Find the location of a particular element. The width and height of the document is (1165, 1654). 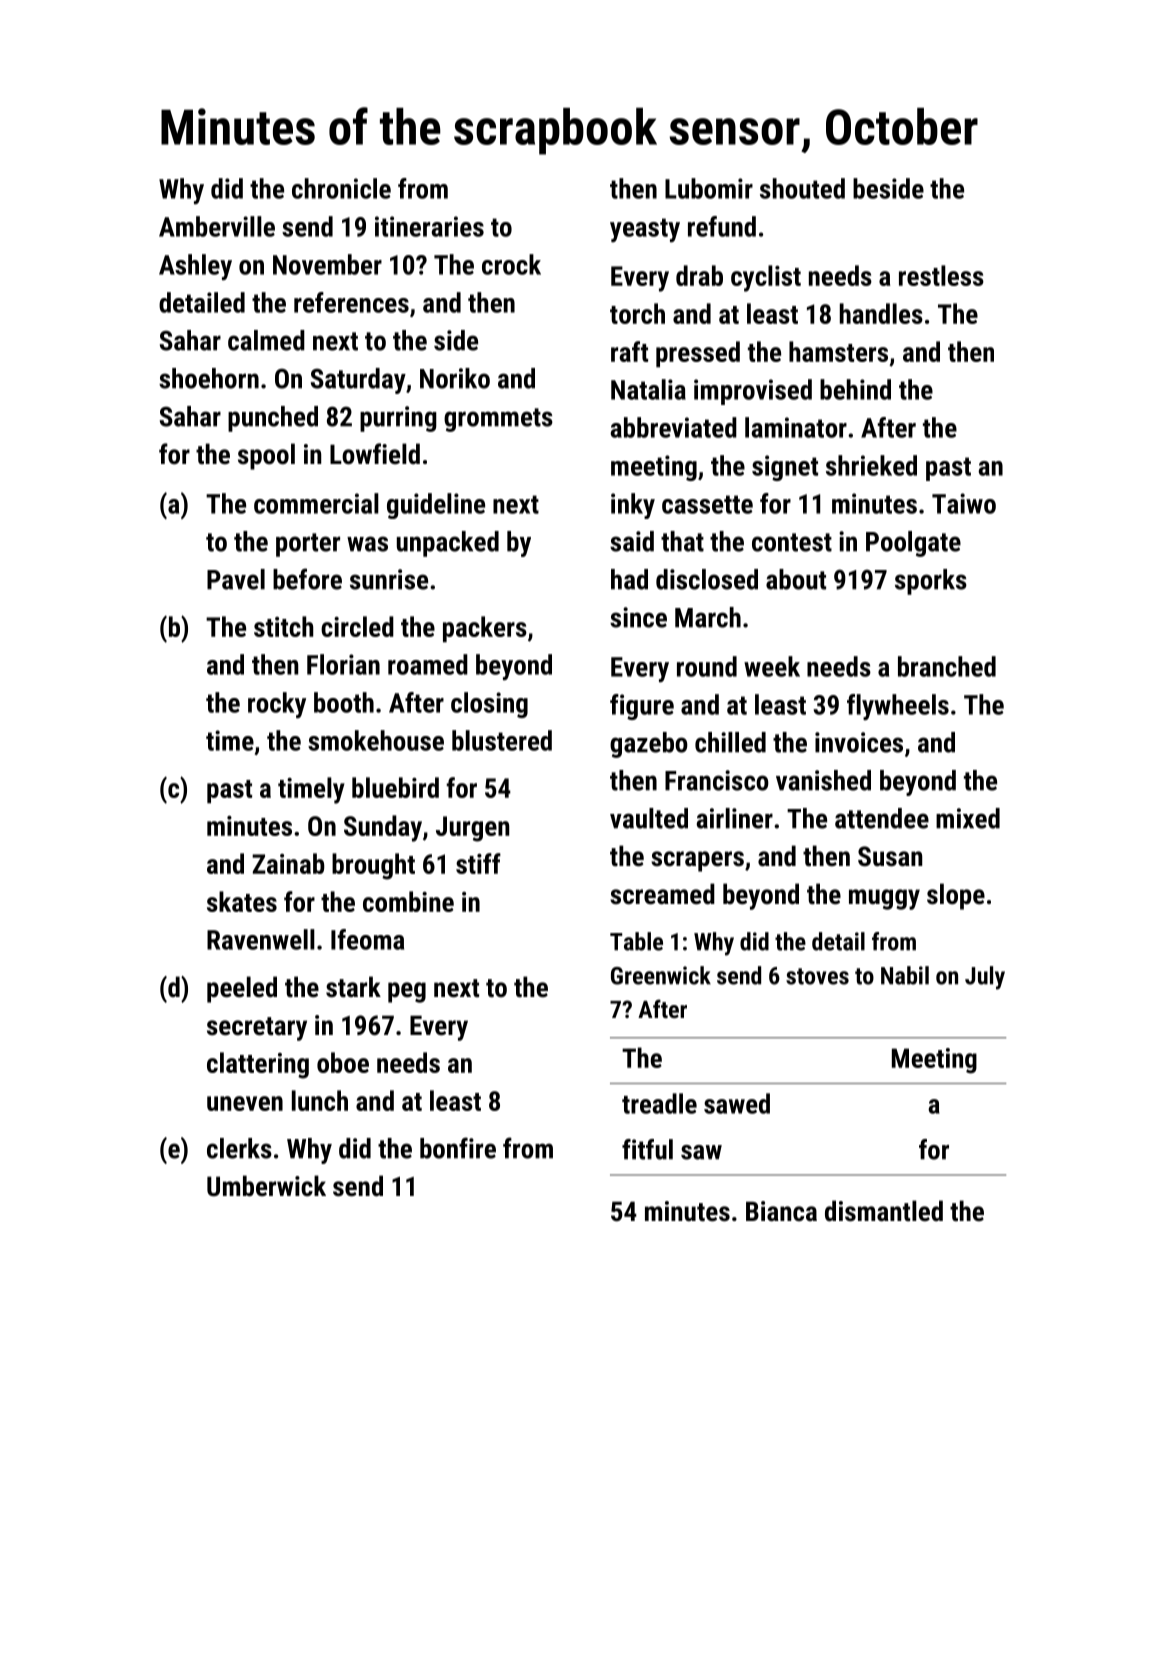

oboe is located at coordinates (343, 1062).
